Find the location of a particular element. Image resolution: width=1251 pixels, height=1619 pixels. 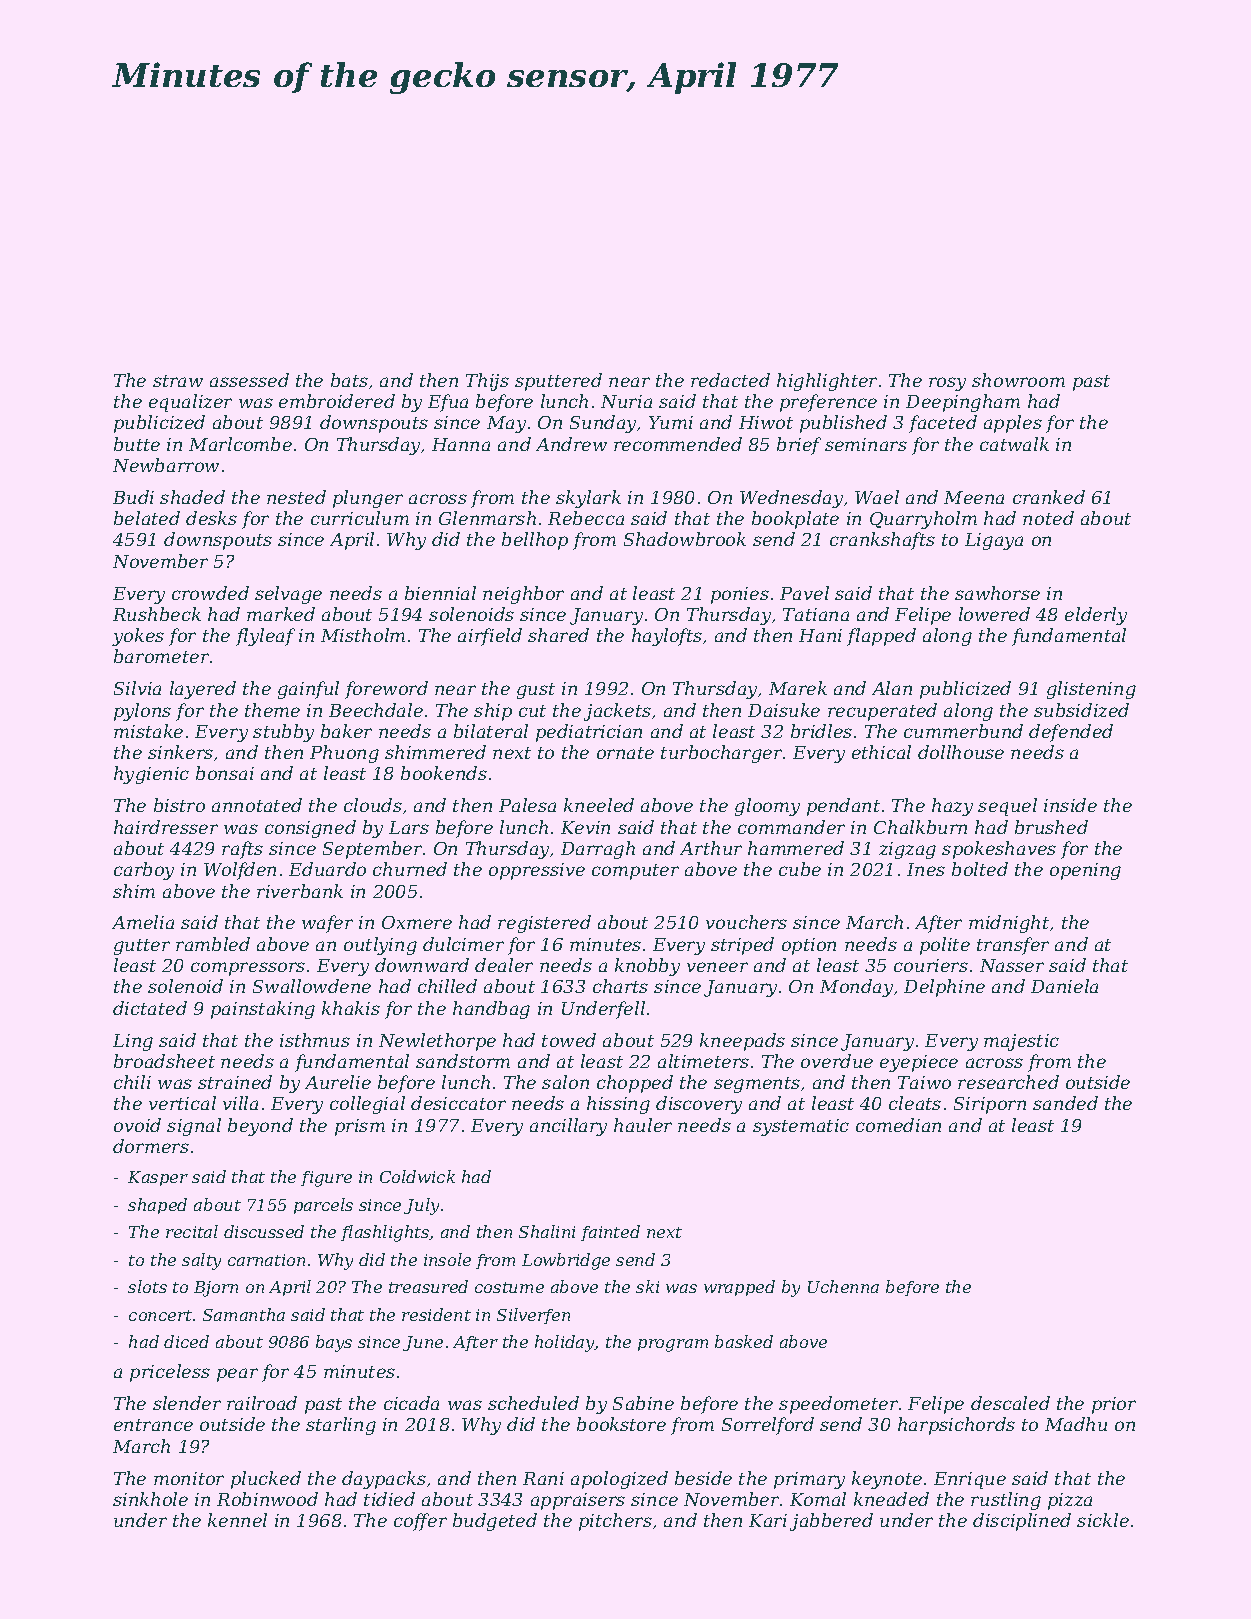

oppressive is located at coordinates (537, 871).
